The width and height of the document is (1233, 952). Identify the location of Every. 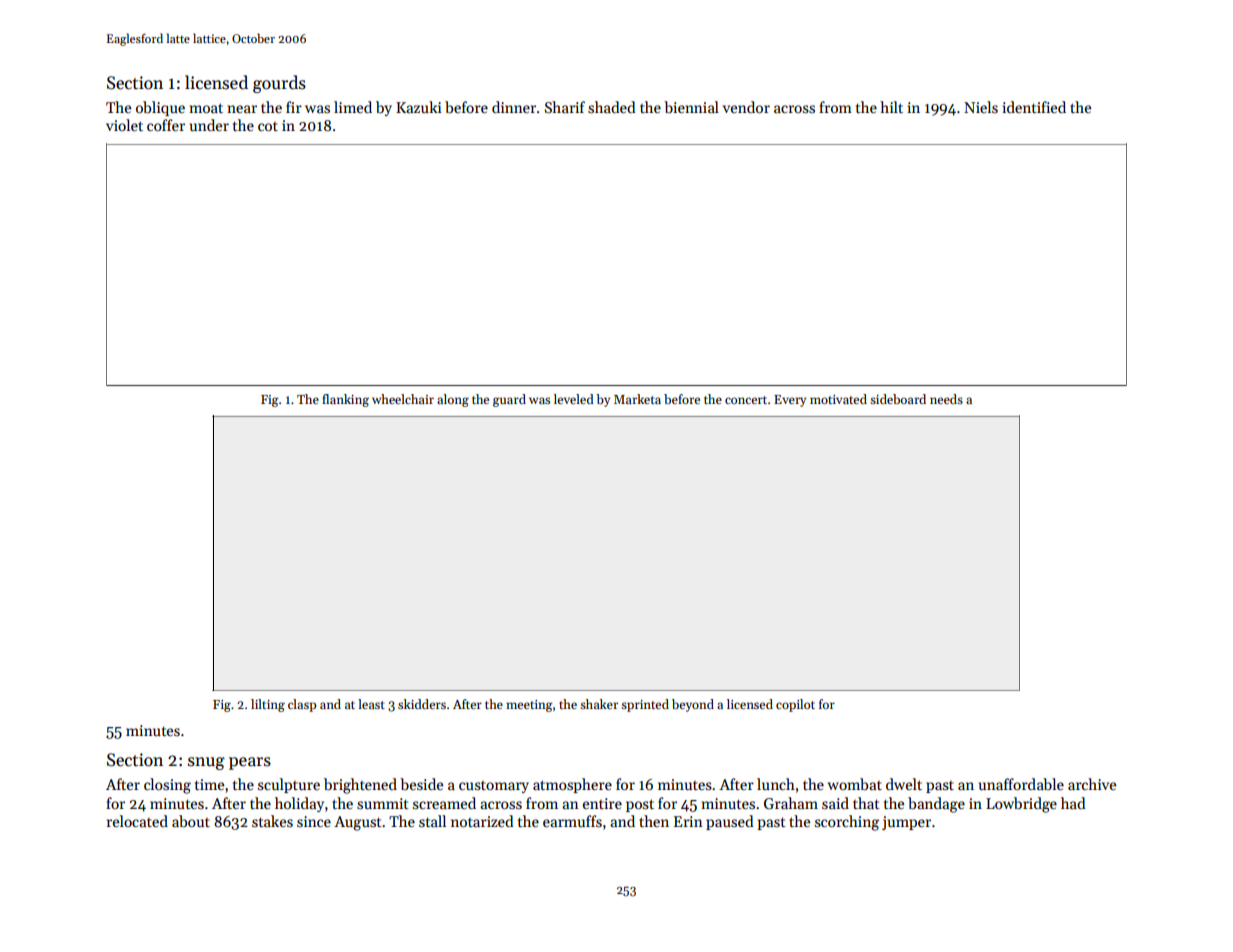
(790, 401).
